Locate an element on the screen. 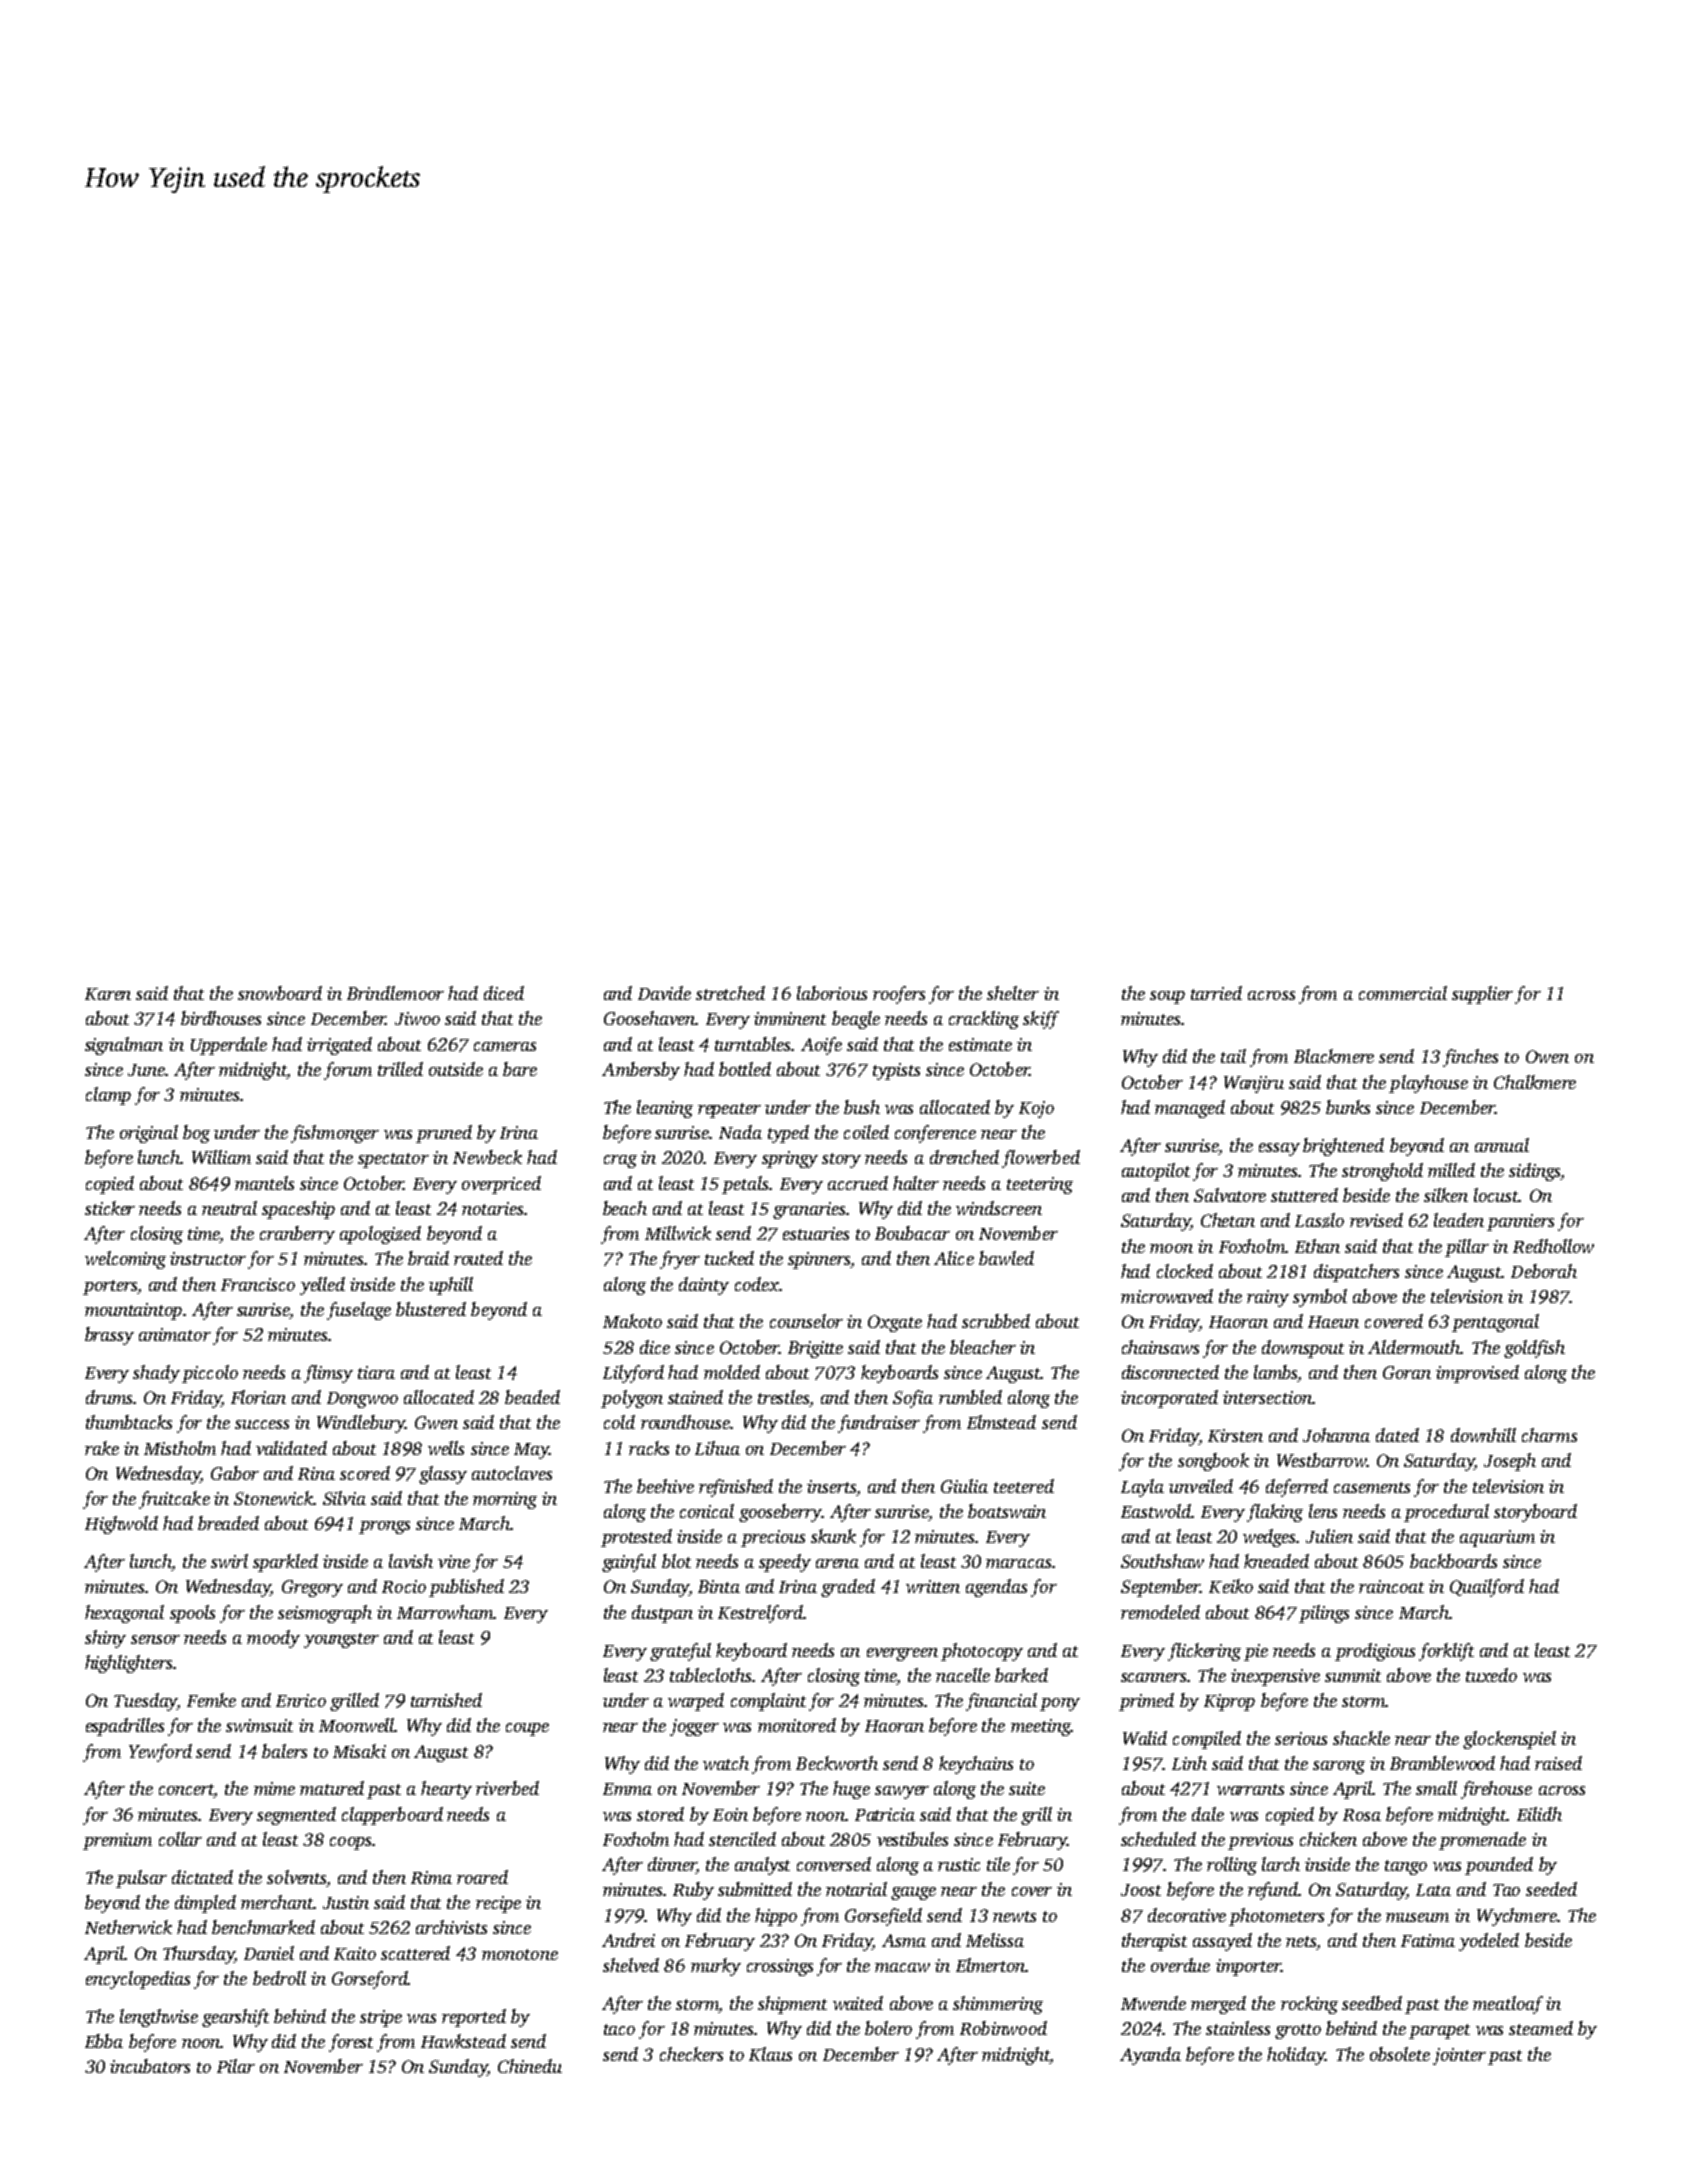 This screenshot has height=2178, width=1683. overpriced is located at coordinates (501, 1185).
